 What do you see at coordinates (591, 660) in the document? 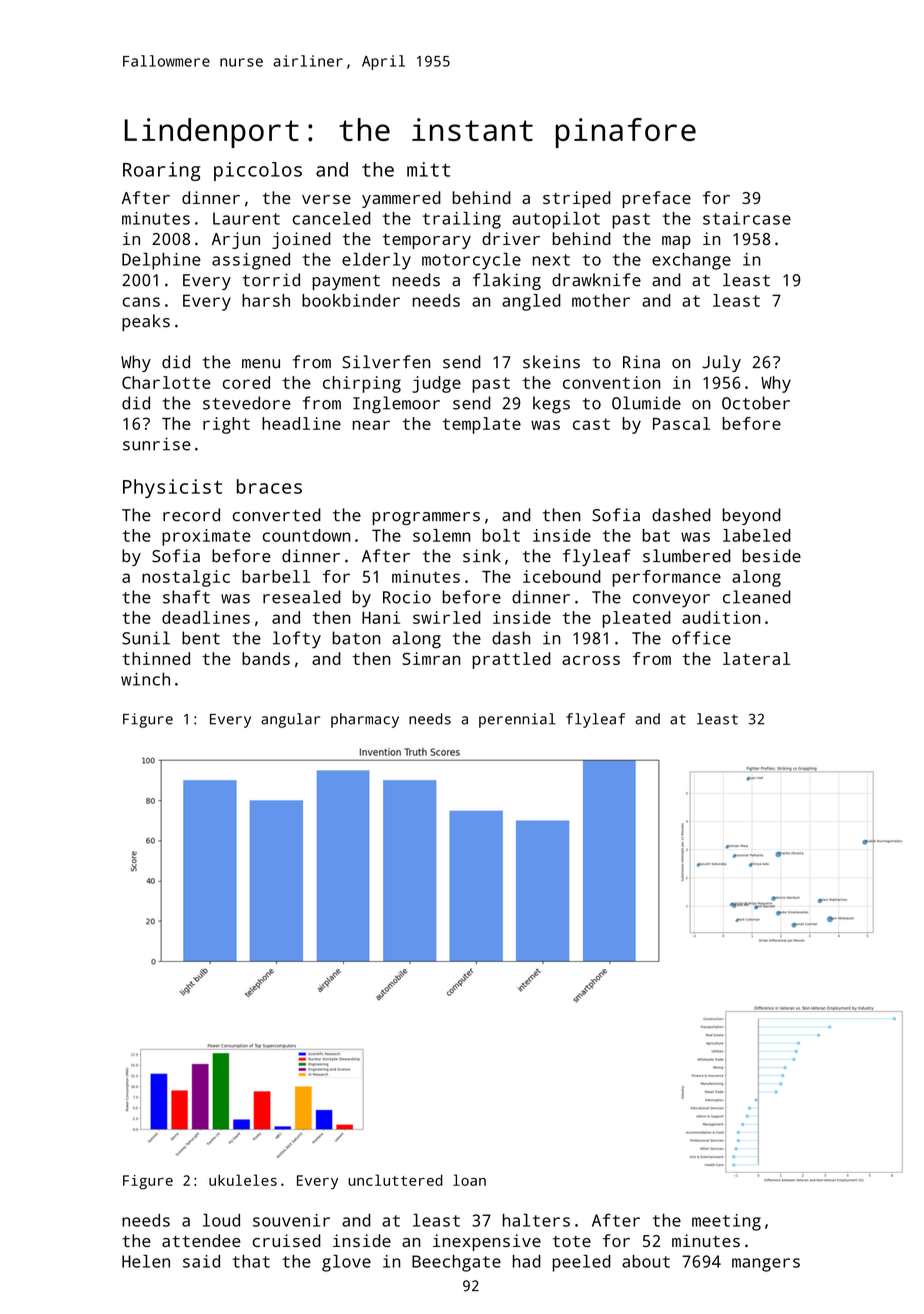
I see `across` at bounding box center [591, 660].
